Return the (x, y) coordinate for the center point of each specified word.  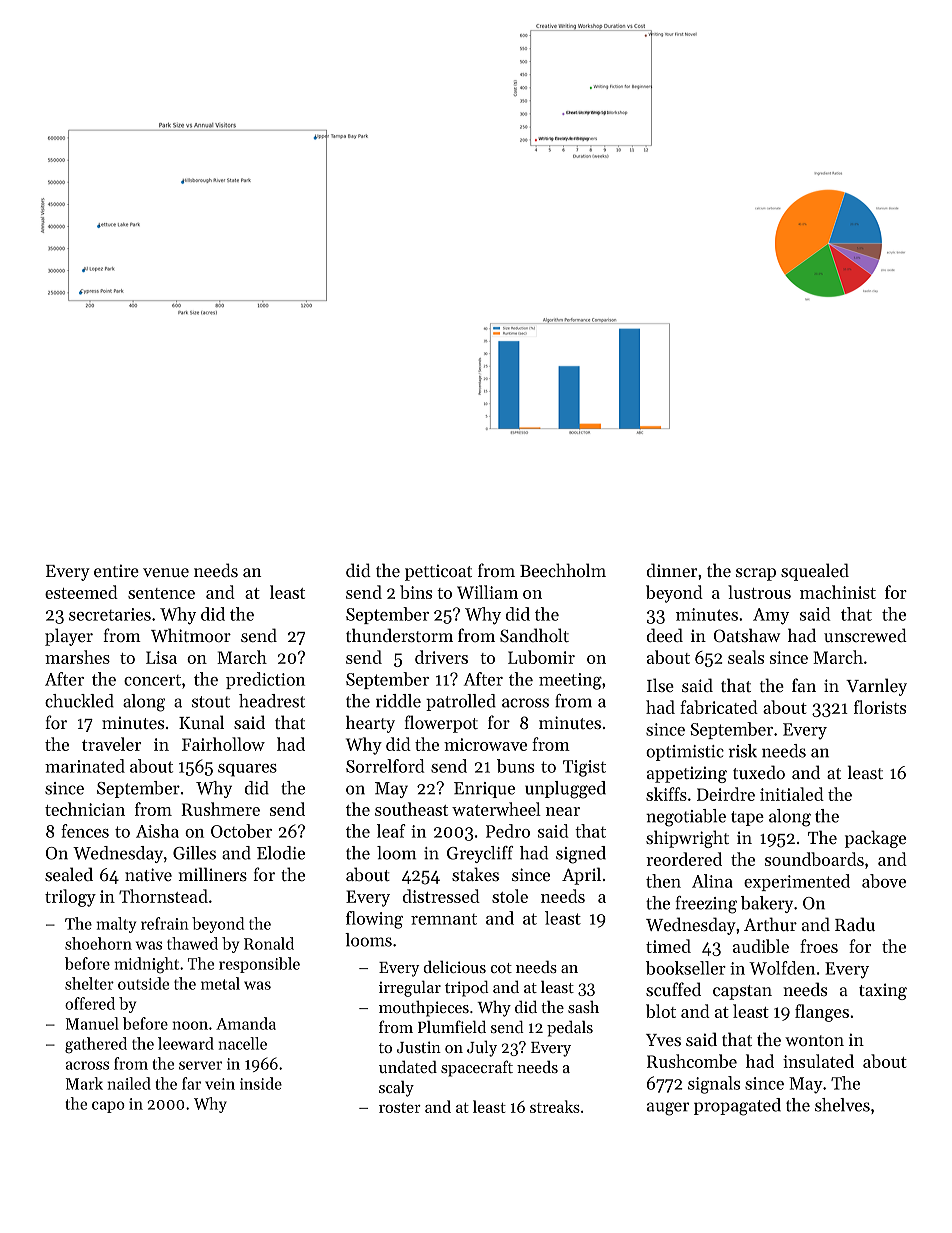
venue (166, 572)
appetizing (687, 774)
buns (515, 766)
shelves (842, 1105)
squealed (815, 572)
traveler (111, 744)
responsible (259, 965)
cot (501, 968)
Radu (855, 924)
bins (416, 592)
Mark (84, 1083)
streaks (555, 1106)
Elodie (281, 853)
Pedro (508, 831)
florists (880, 707)
